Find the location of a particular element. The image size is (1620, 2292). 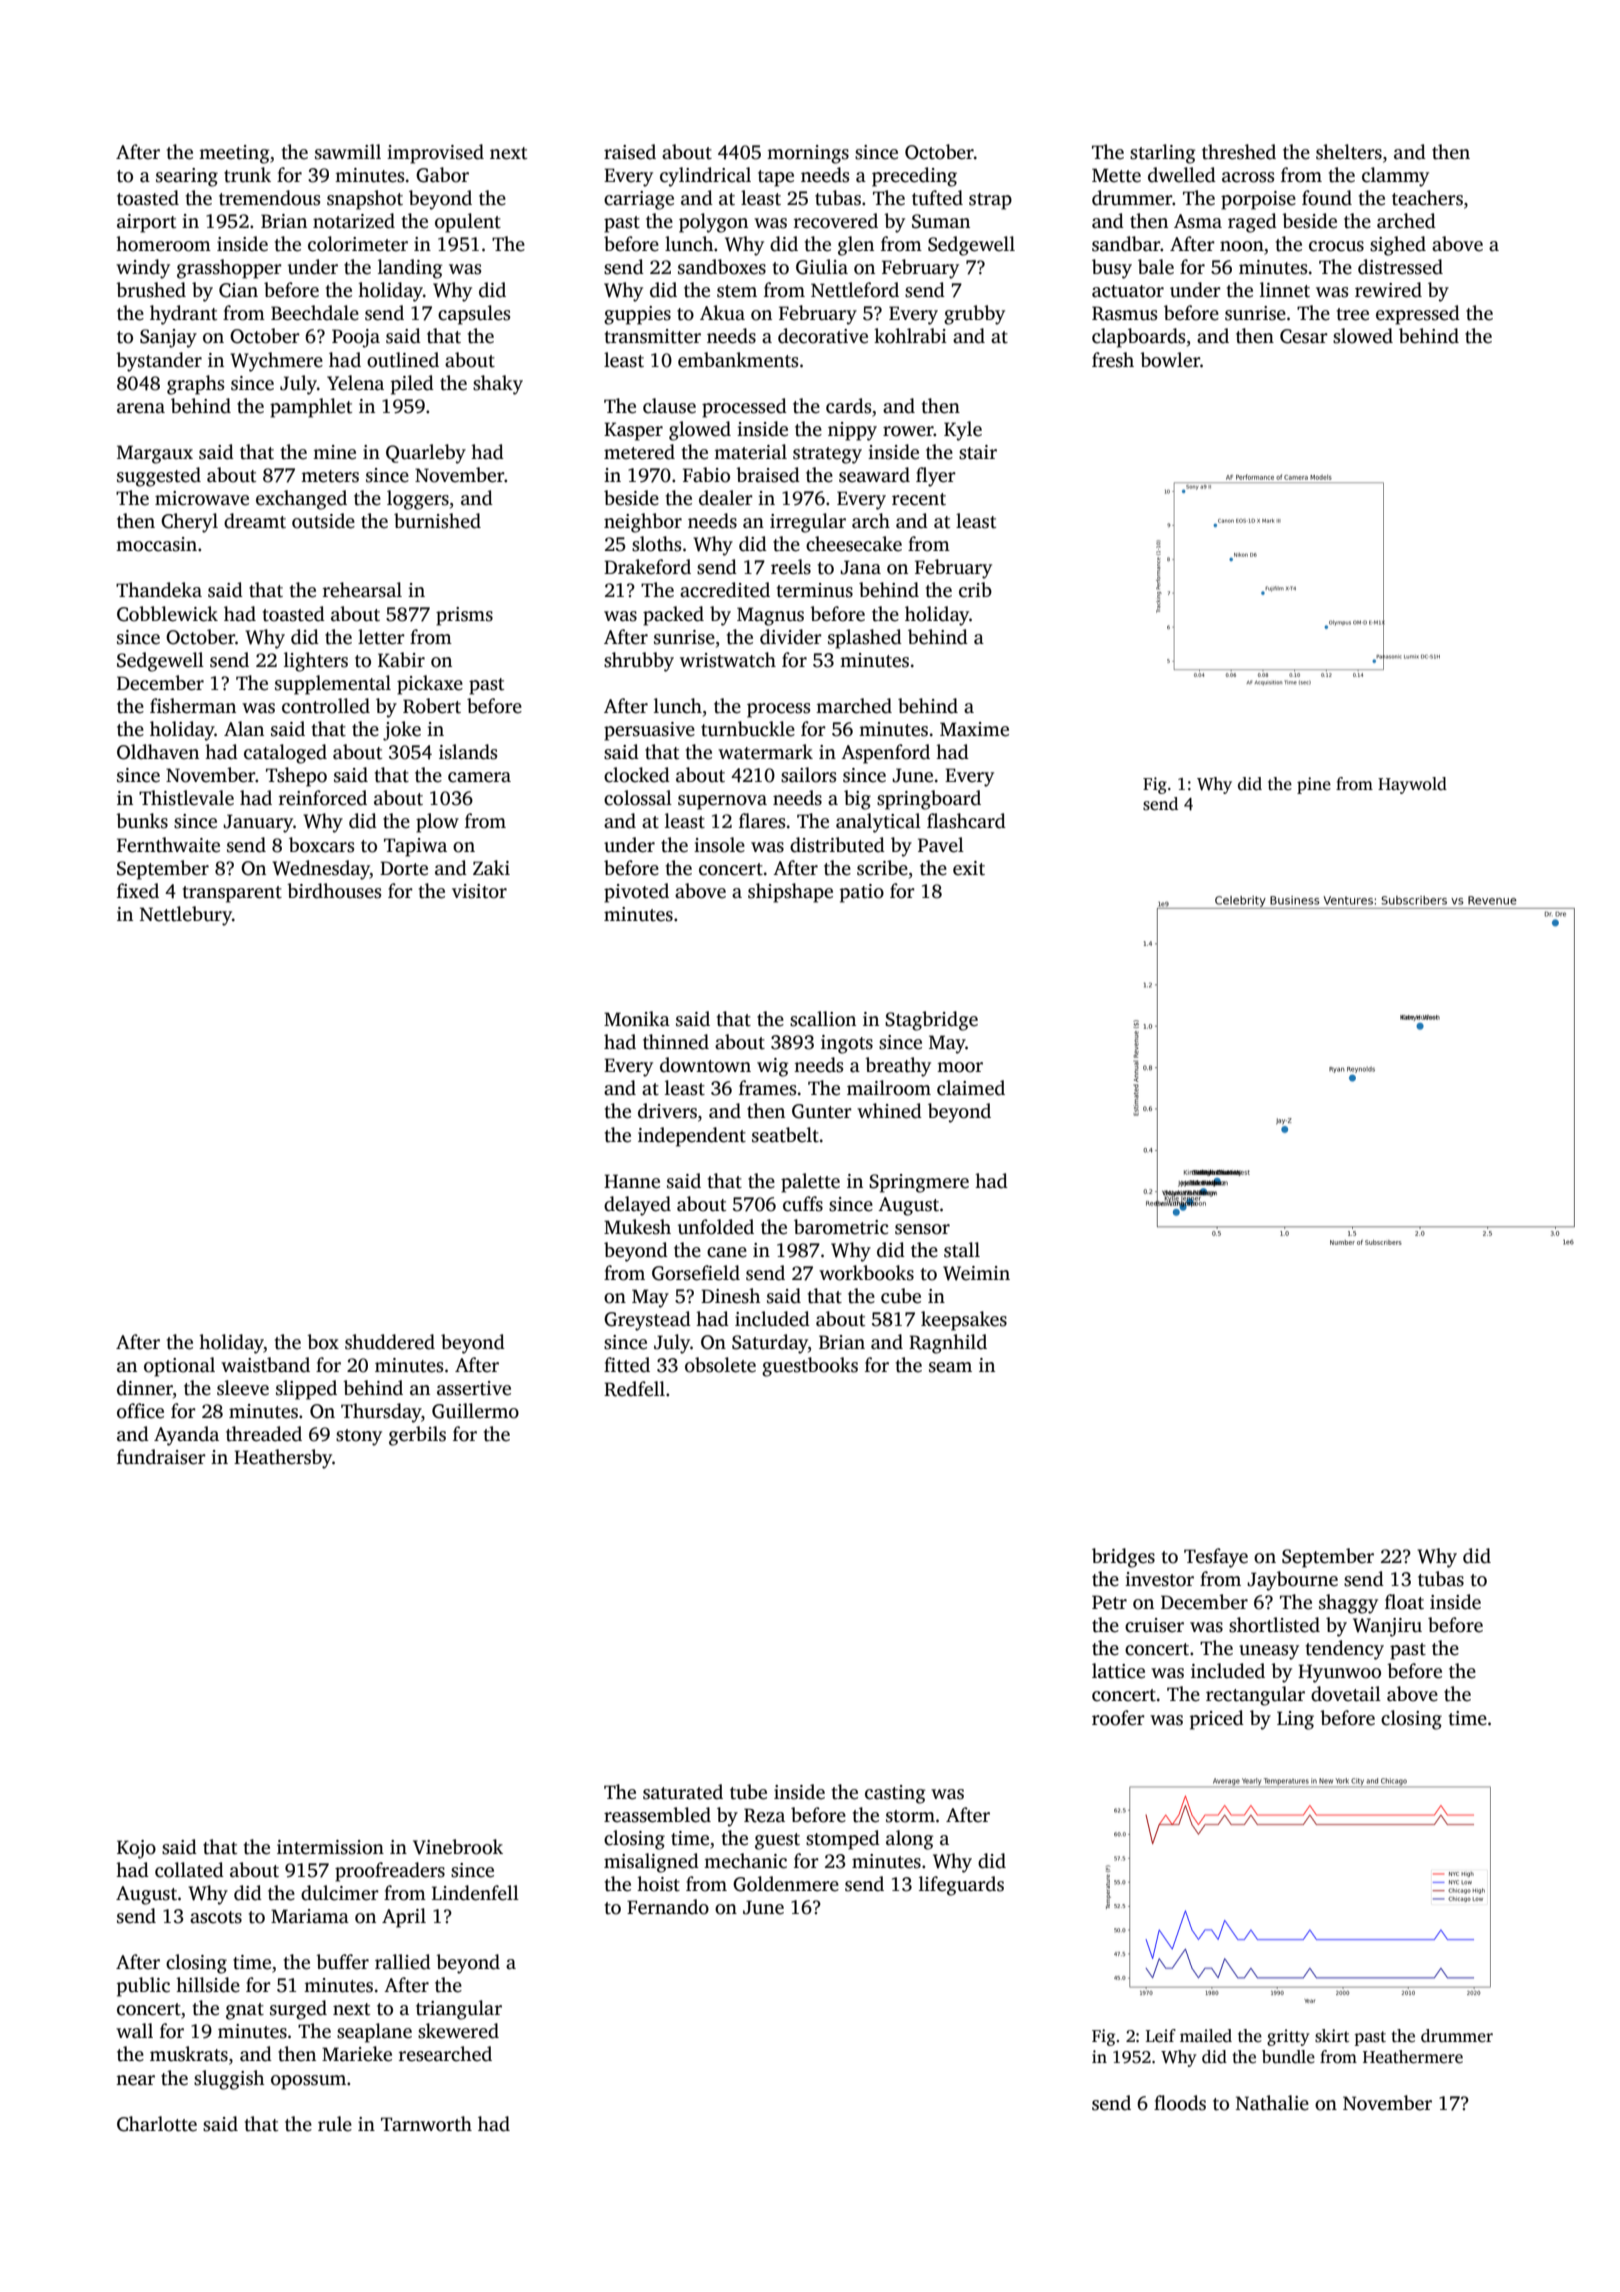

rule is located at coordinates (335, 2124).
